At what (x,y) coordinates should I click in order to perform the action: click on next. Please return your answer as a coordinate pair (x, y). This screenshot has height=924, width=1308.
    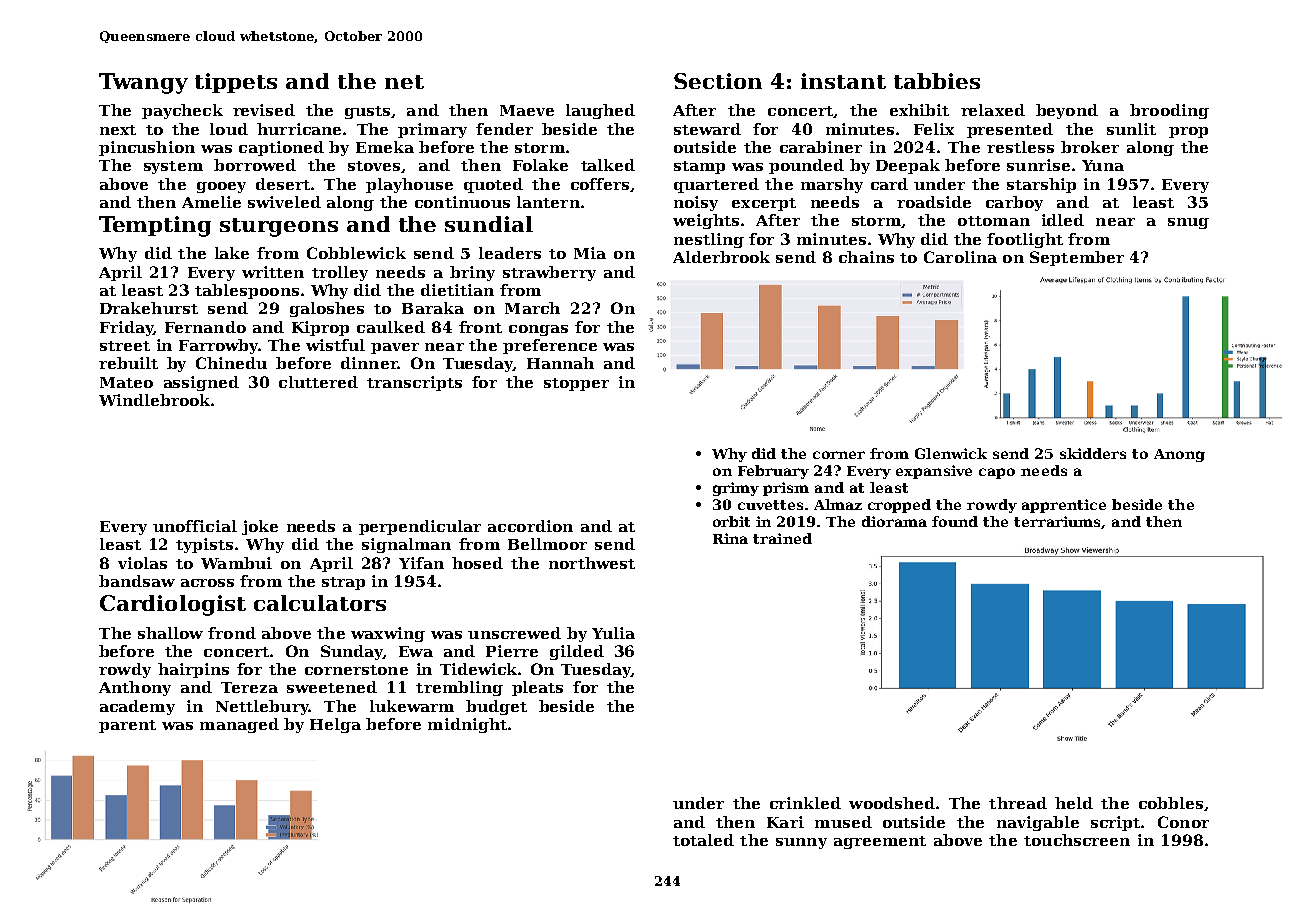
    Looking at the image, I should click on (118, 130).
